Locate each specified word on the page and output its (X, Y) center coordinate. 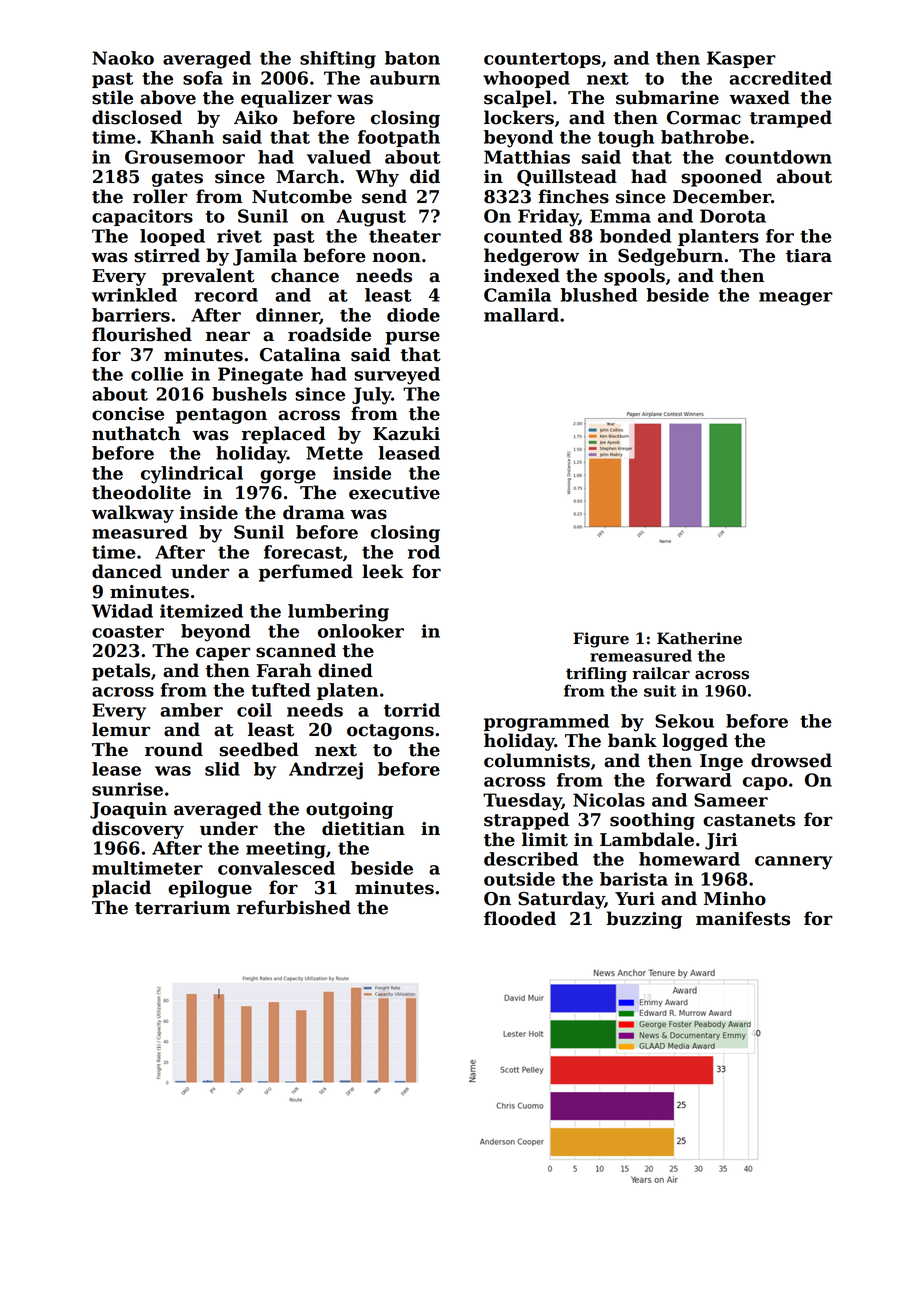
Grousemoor (185, 157)
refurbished (294, 907)
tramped (791, 119)
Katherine (699, 638)
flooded (520, 918)
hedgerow (531, 257)
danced (127, 571)
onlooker (361, 631)
